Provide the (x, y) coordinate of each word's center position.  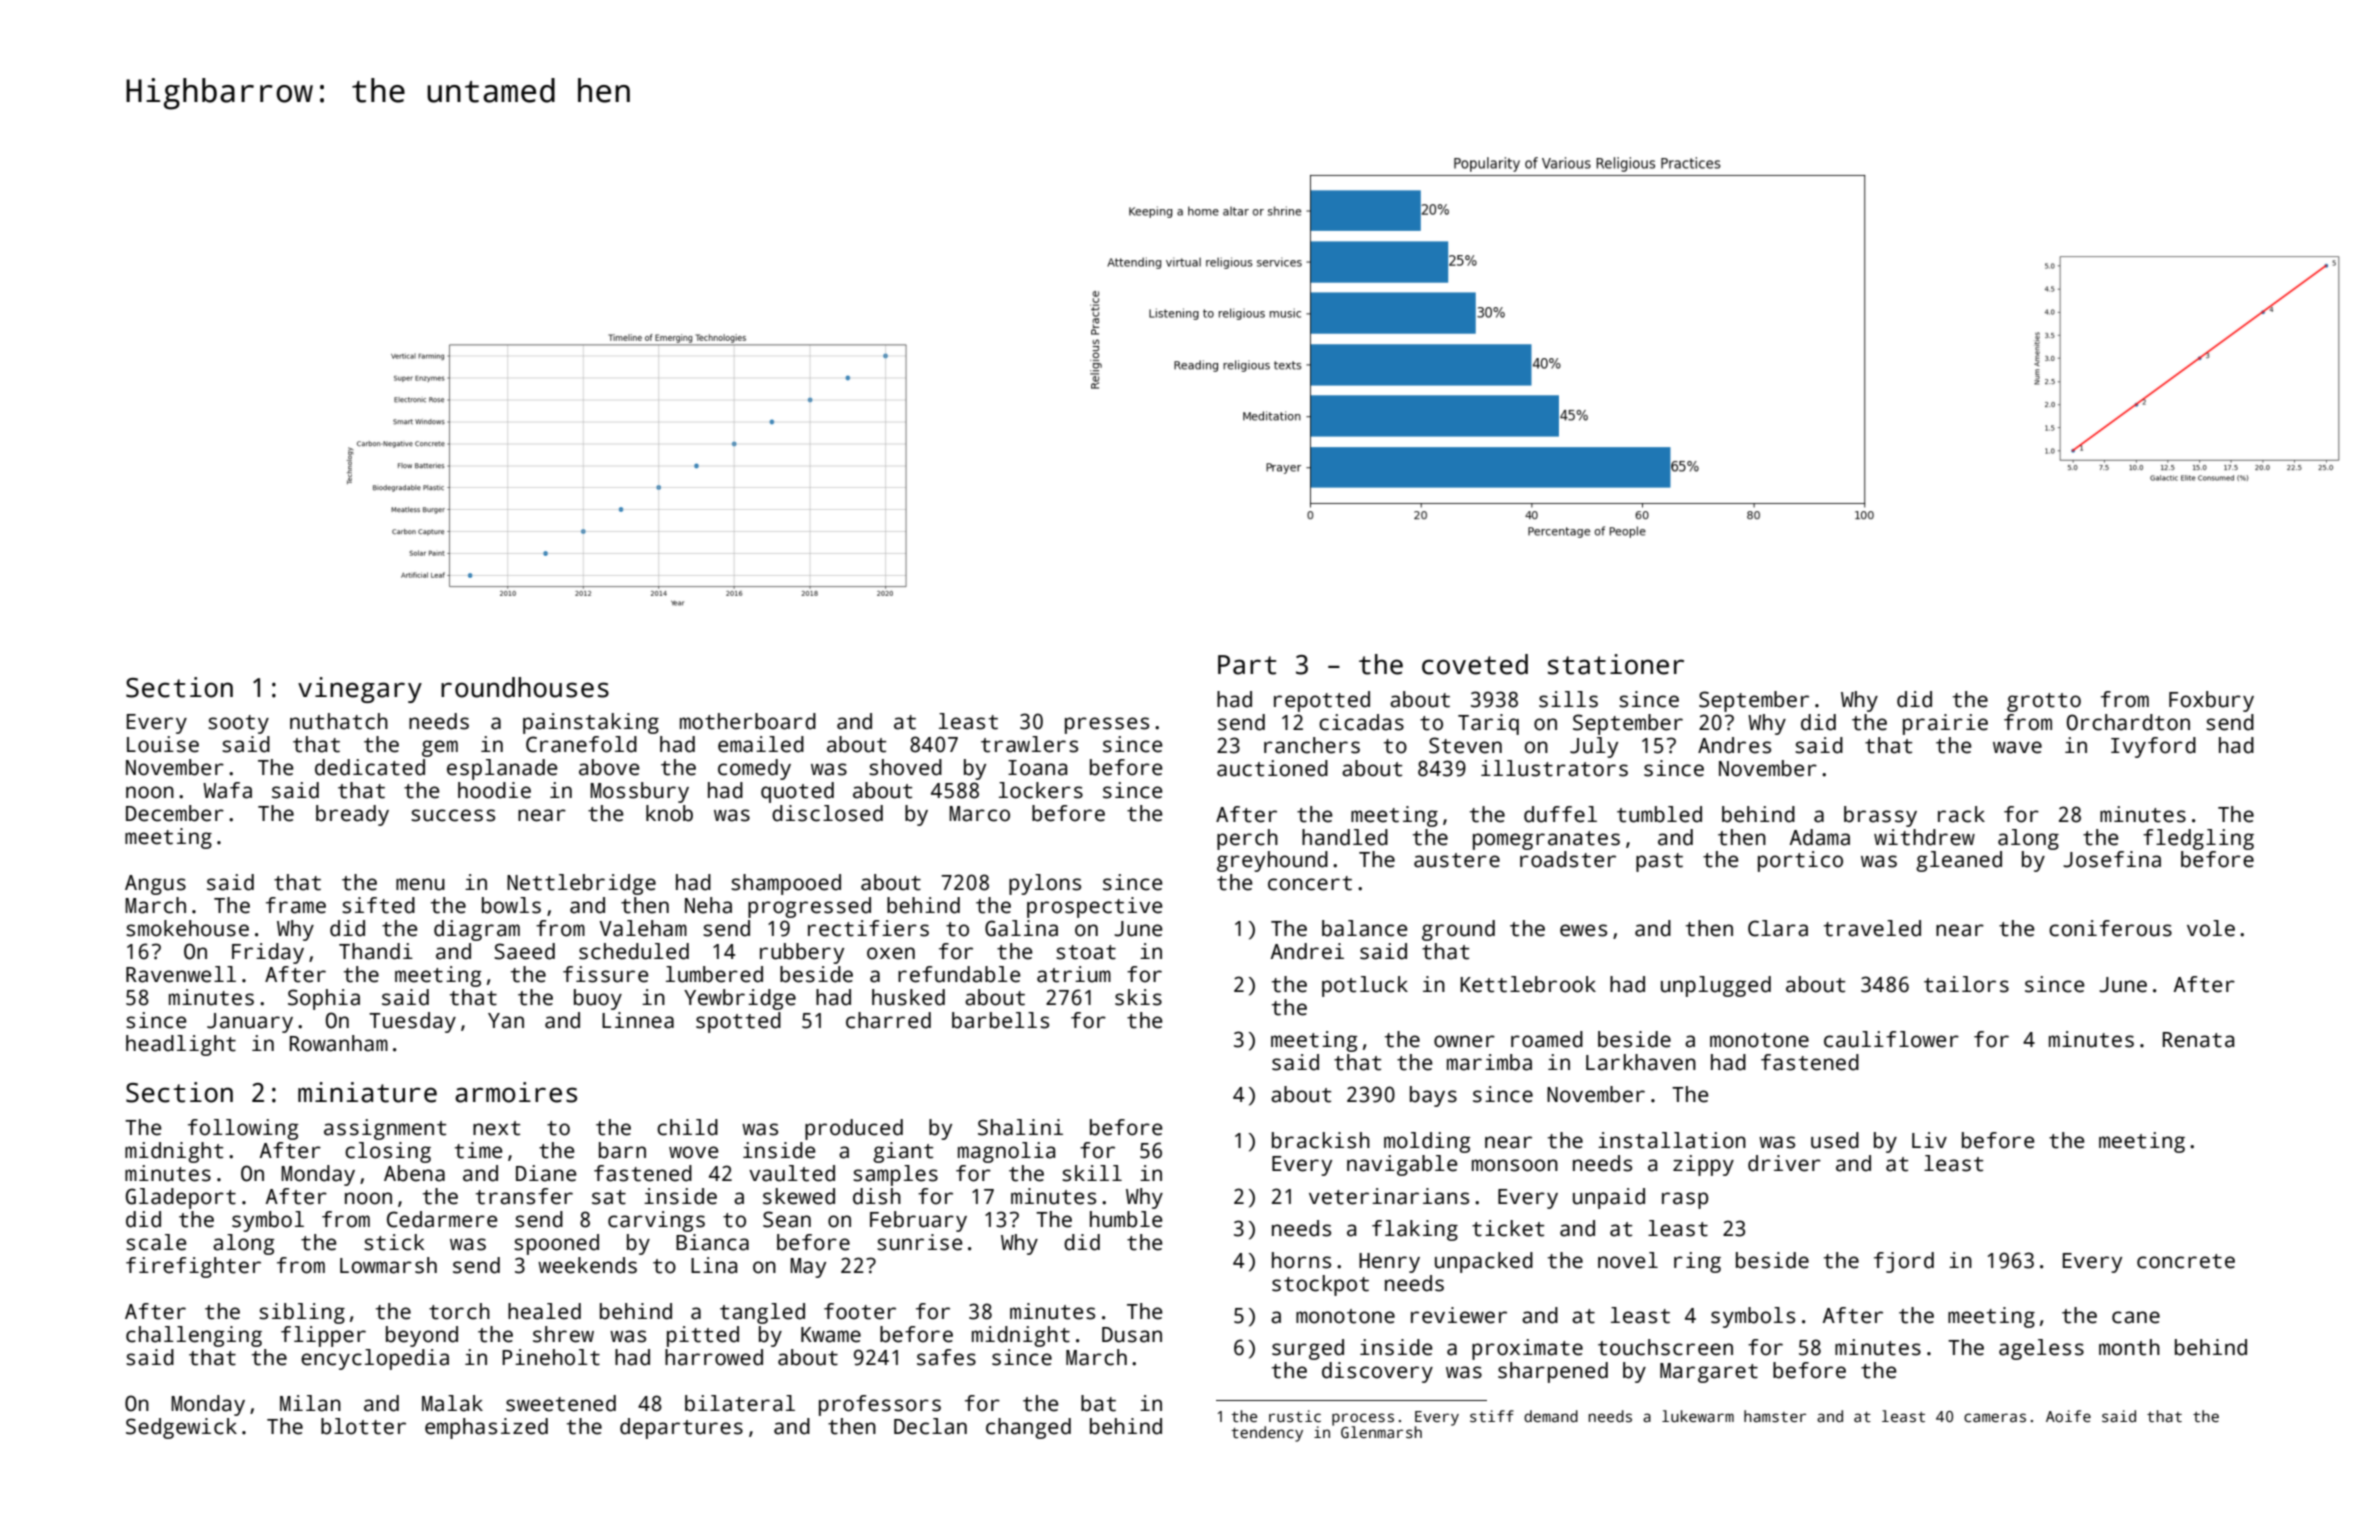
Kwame (831, 1335)
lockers (1041, 790)
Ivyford (2153, 747)
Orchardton (2128, 722)
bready (352, 815)
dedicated (370, 767)
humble (1126, 1219)
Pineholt (551, 1357)
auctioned (1272, 768)
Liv (1929, 1140)
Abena (414, 1173)
